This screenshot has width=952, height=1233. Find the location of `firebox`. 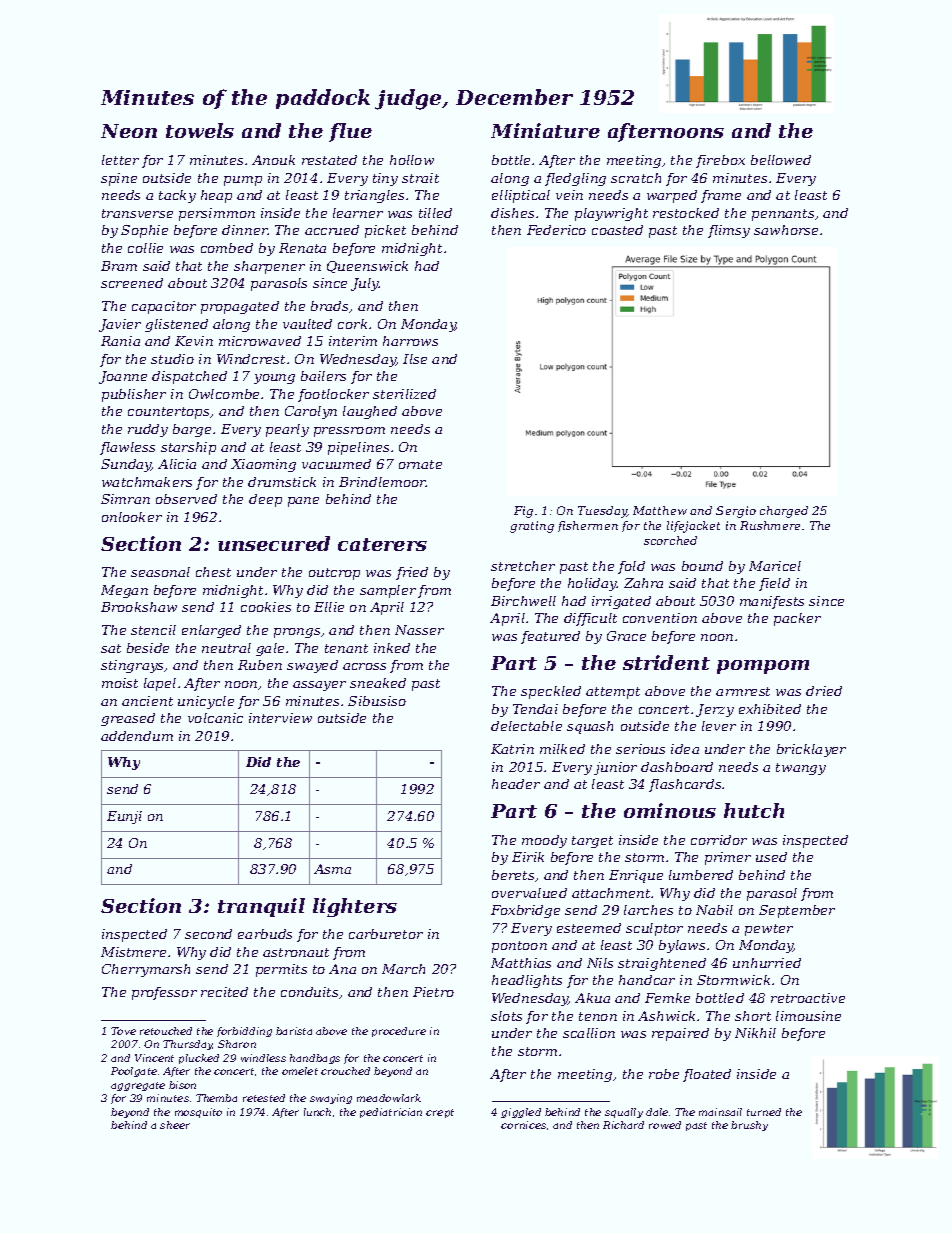

firebox is located at coordinates (720, 161).
